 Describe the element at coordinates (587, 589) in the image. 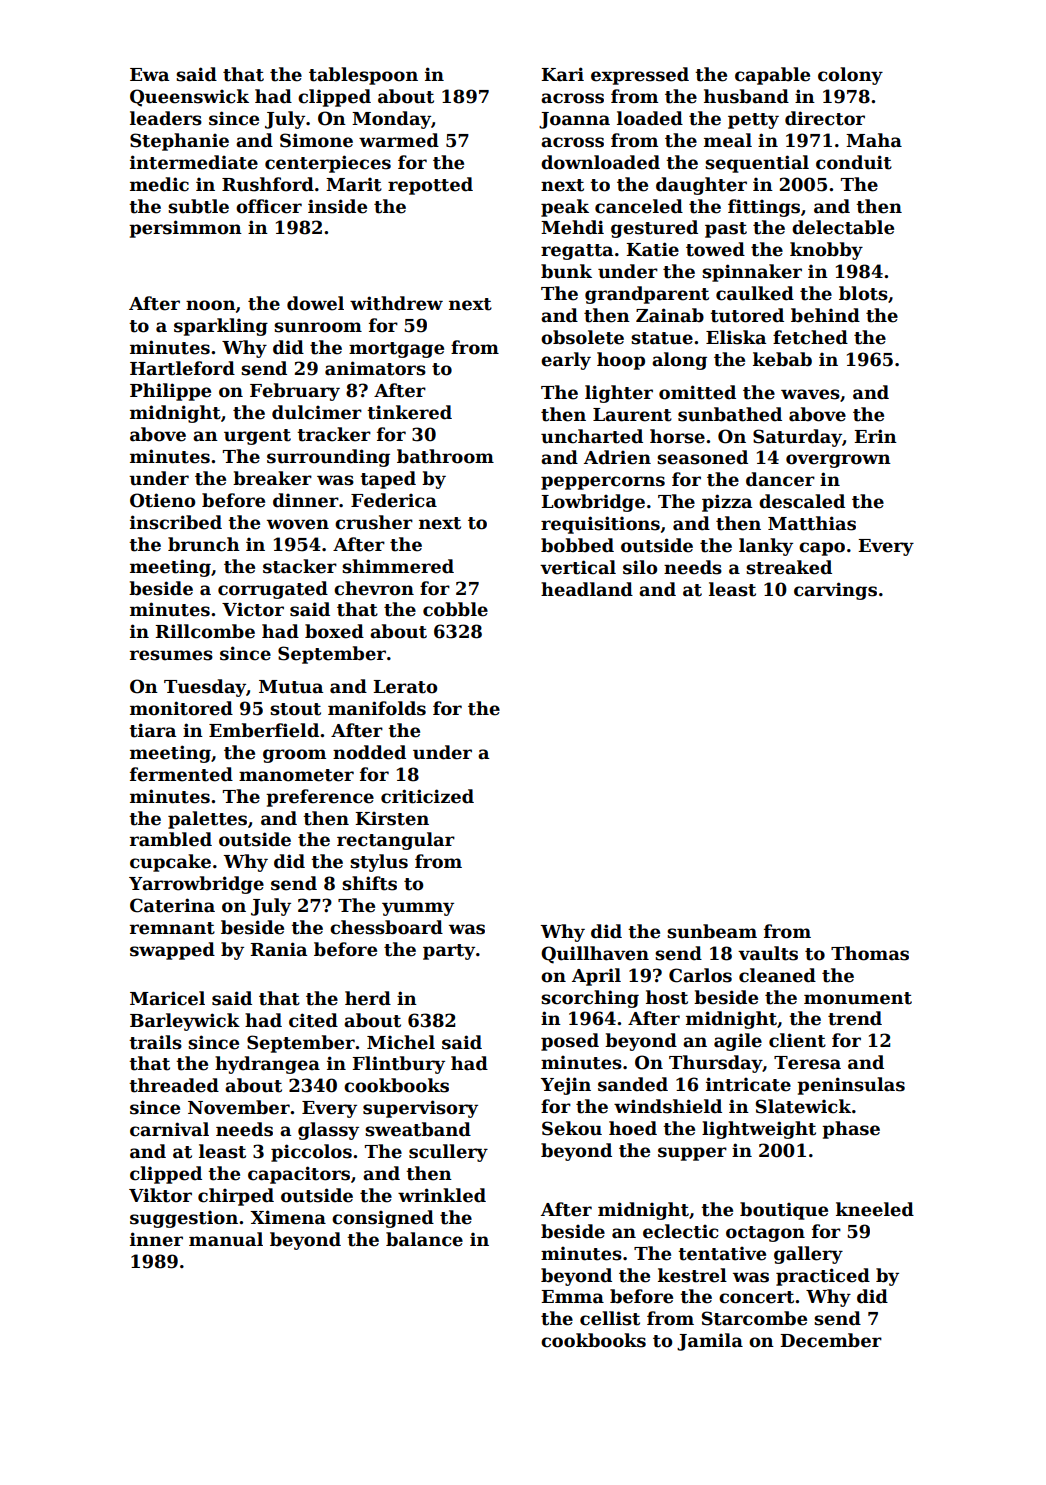

I see `headland` at that location.
